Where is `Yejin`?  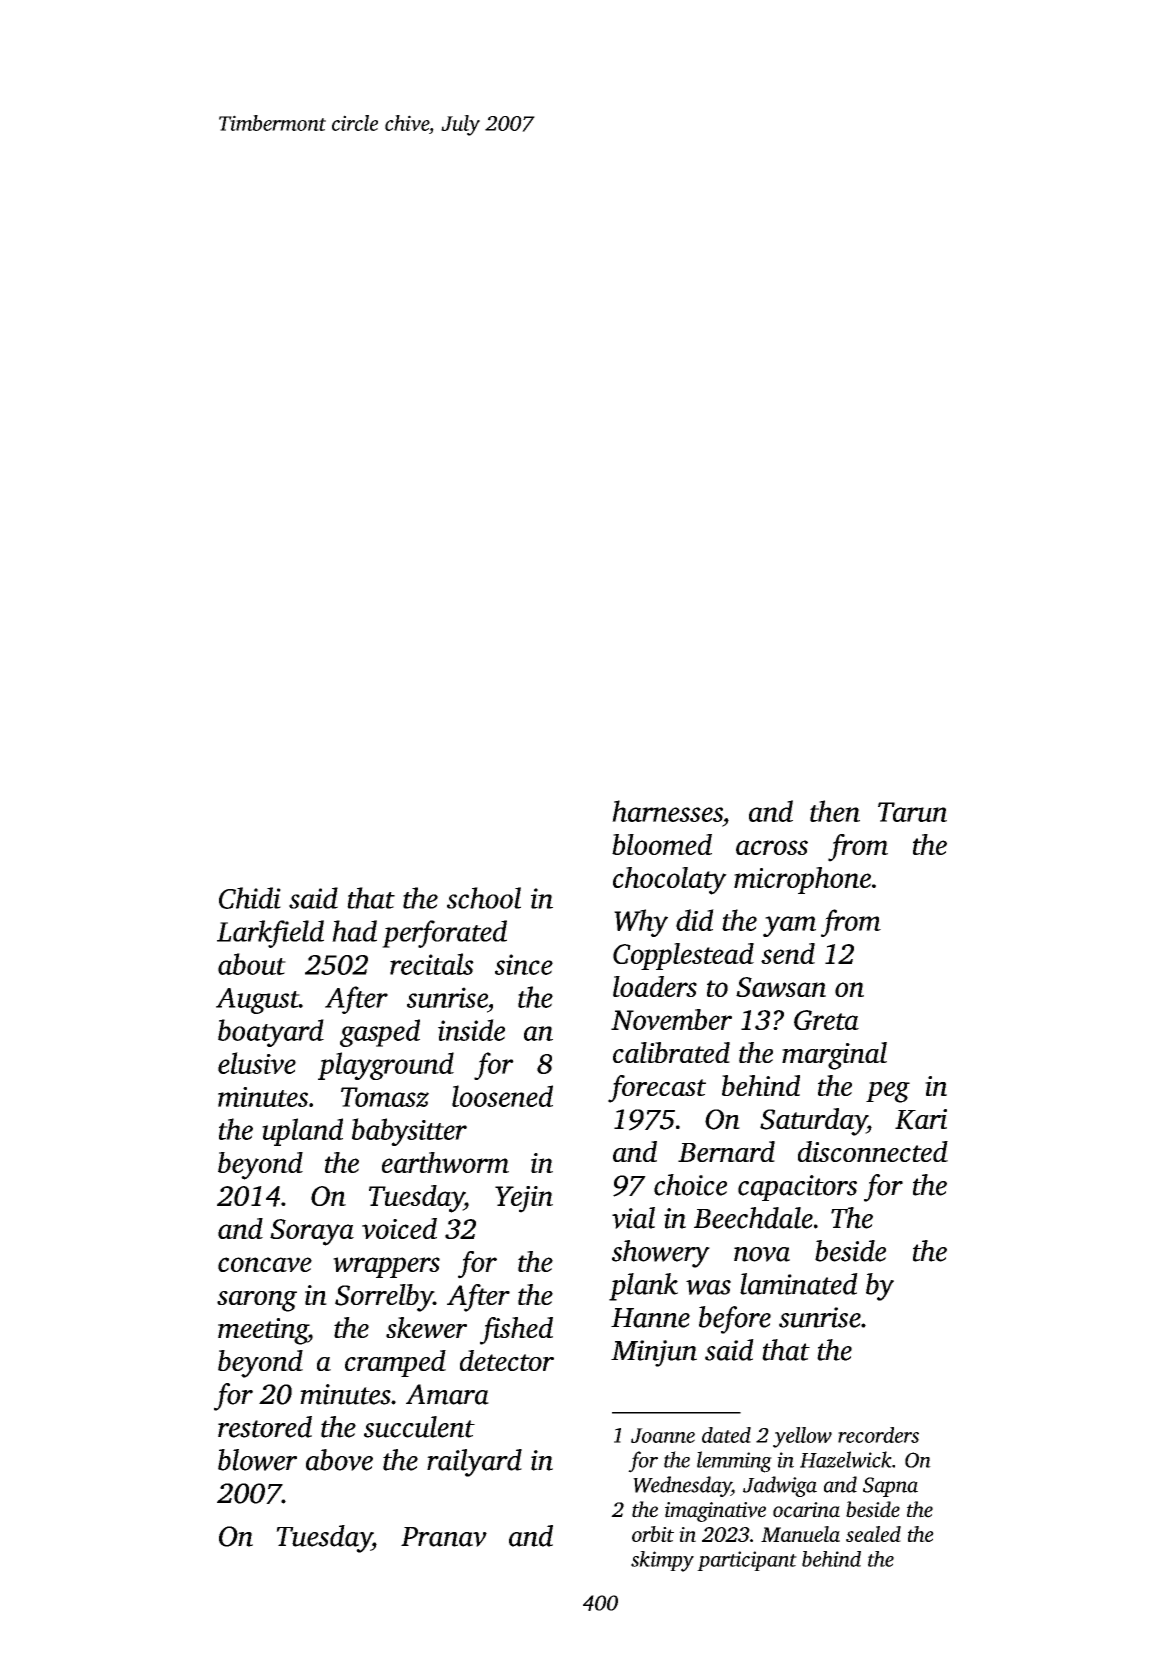 Yejin is located at coordinates (524, 1199).
